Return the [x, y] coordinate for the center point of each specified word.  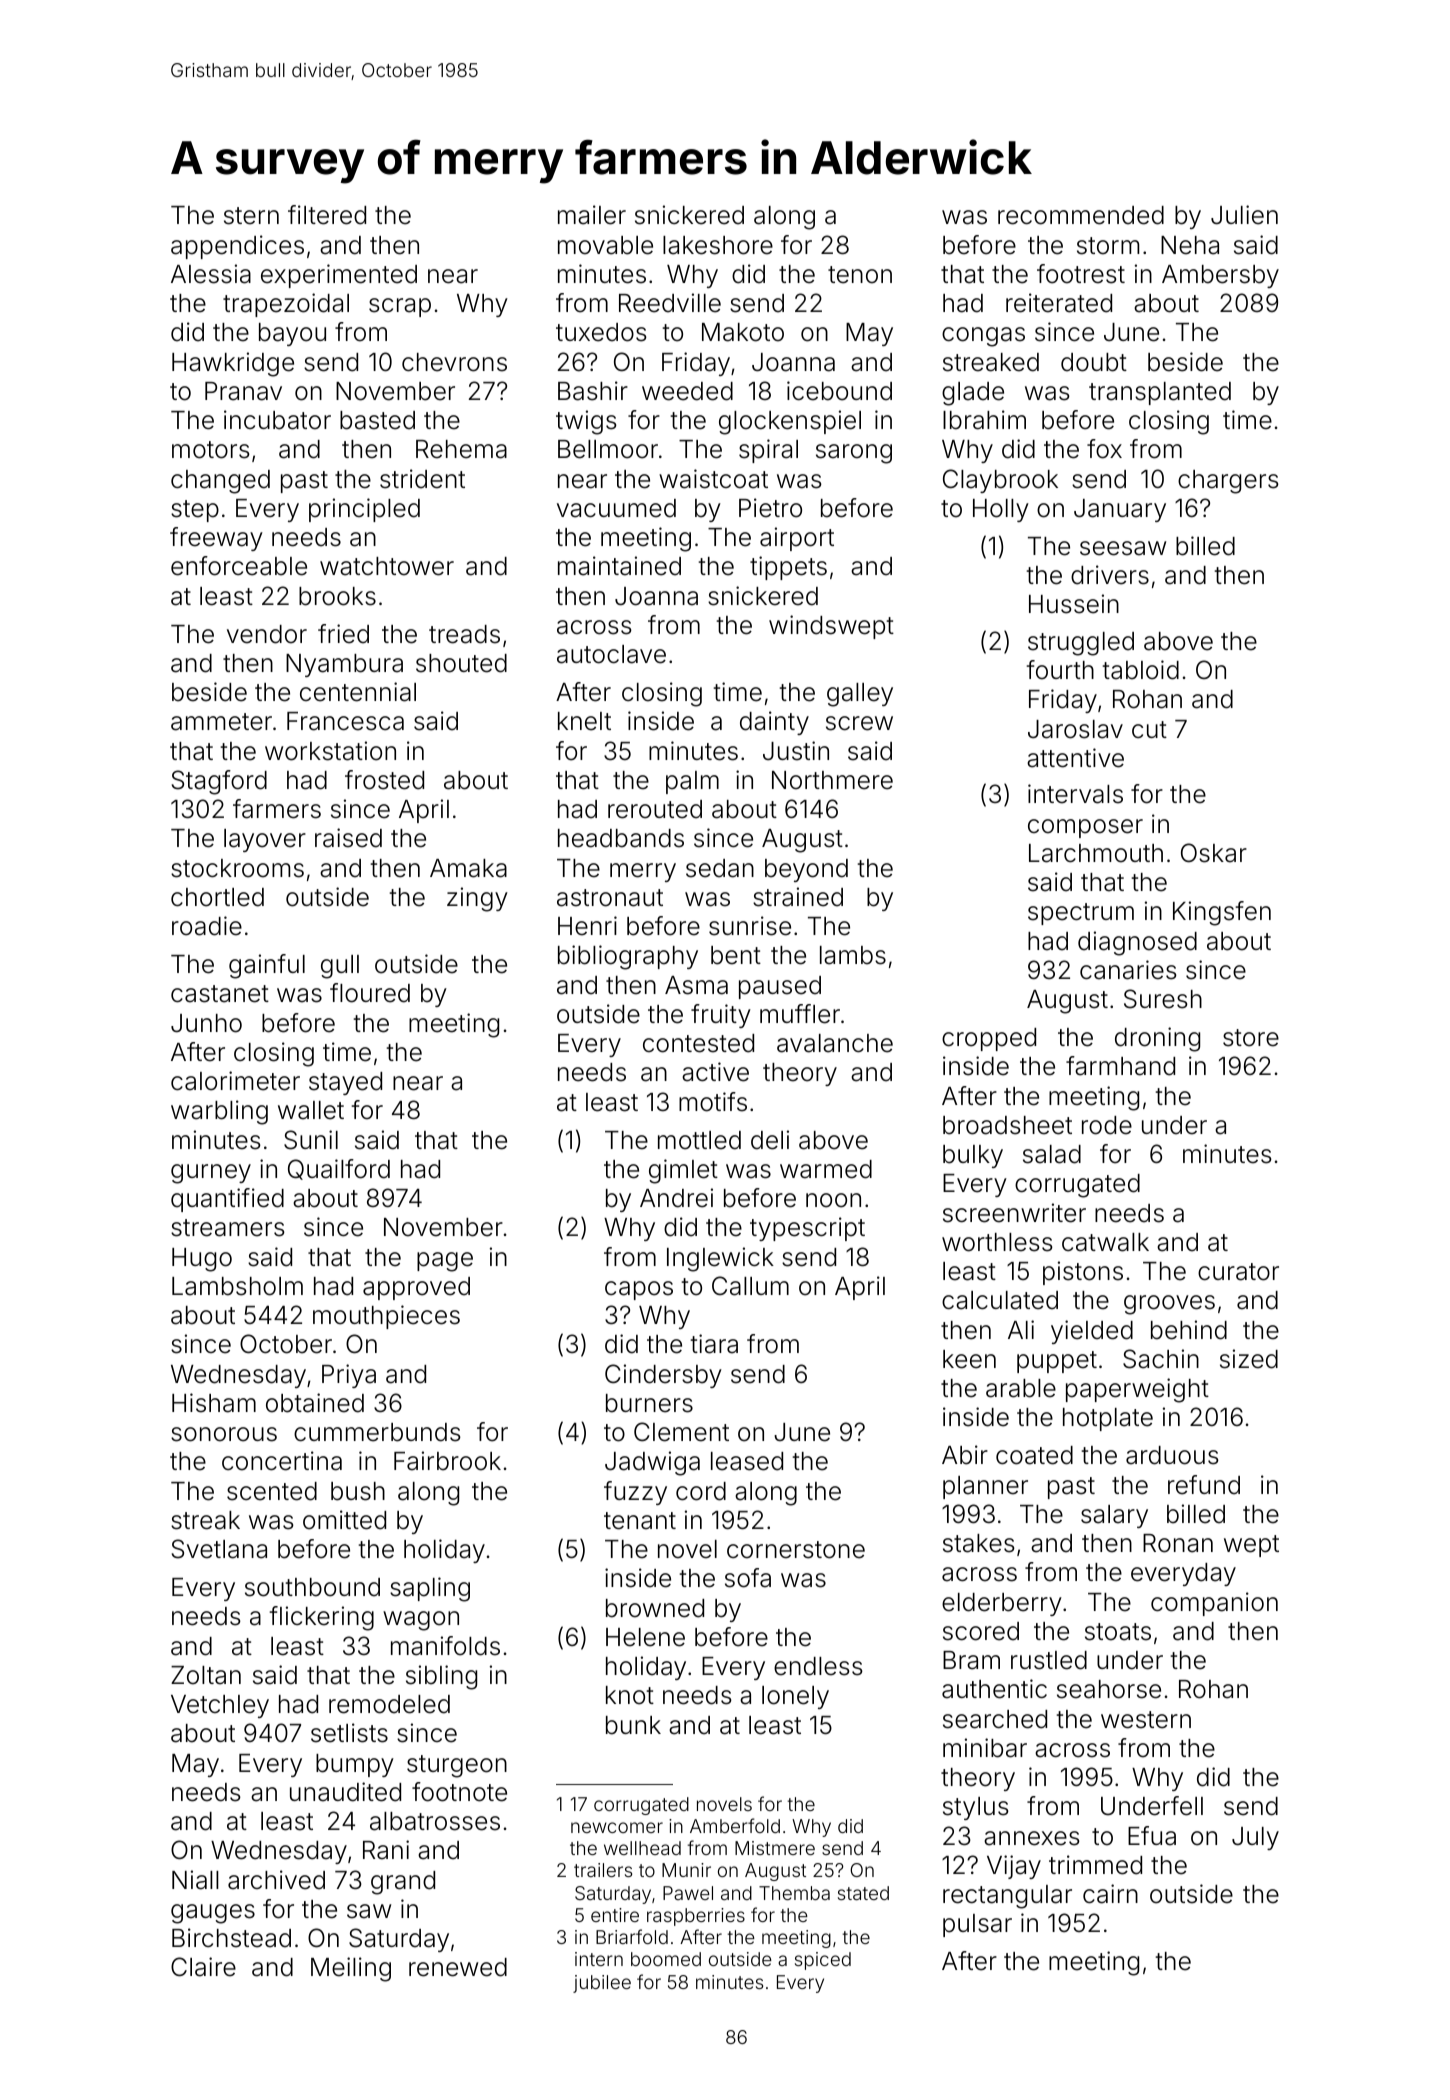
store [1251, 1038]
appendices [237, 247]
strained [798, 897]
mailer [592, 215]
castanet [220, 994]
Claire [203, 1967]
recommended [1081, 215]
